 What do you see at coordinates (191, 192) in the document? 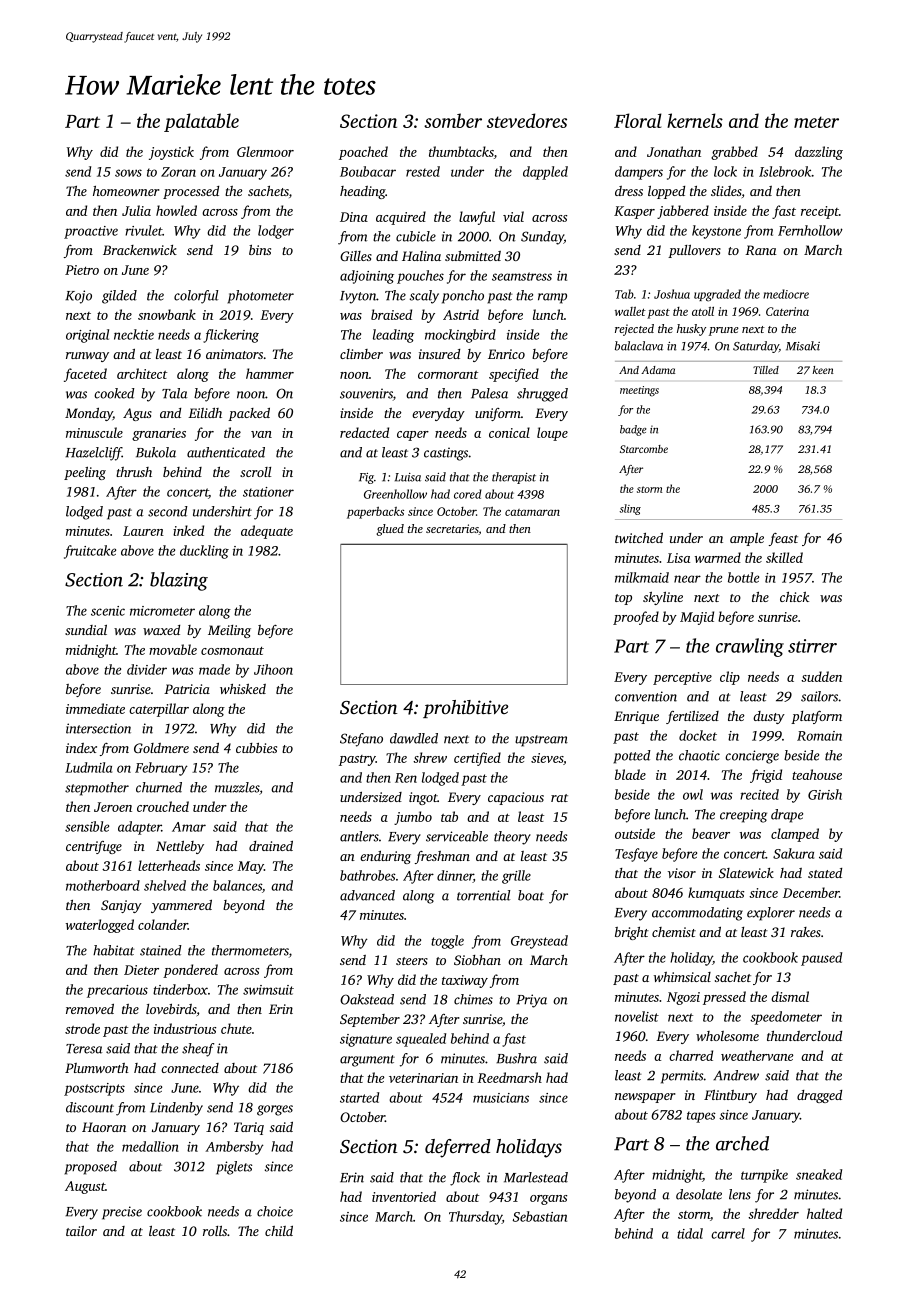
I see `processed` at bounding box center [191, 192].
